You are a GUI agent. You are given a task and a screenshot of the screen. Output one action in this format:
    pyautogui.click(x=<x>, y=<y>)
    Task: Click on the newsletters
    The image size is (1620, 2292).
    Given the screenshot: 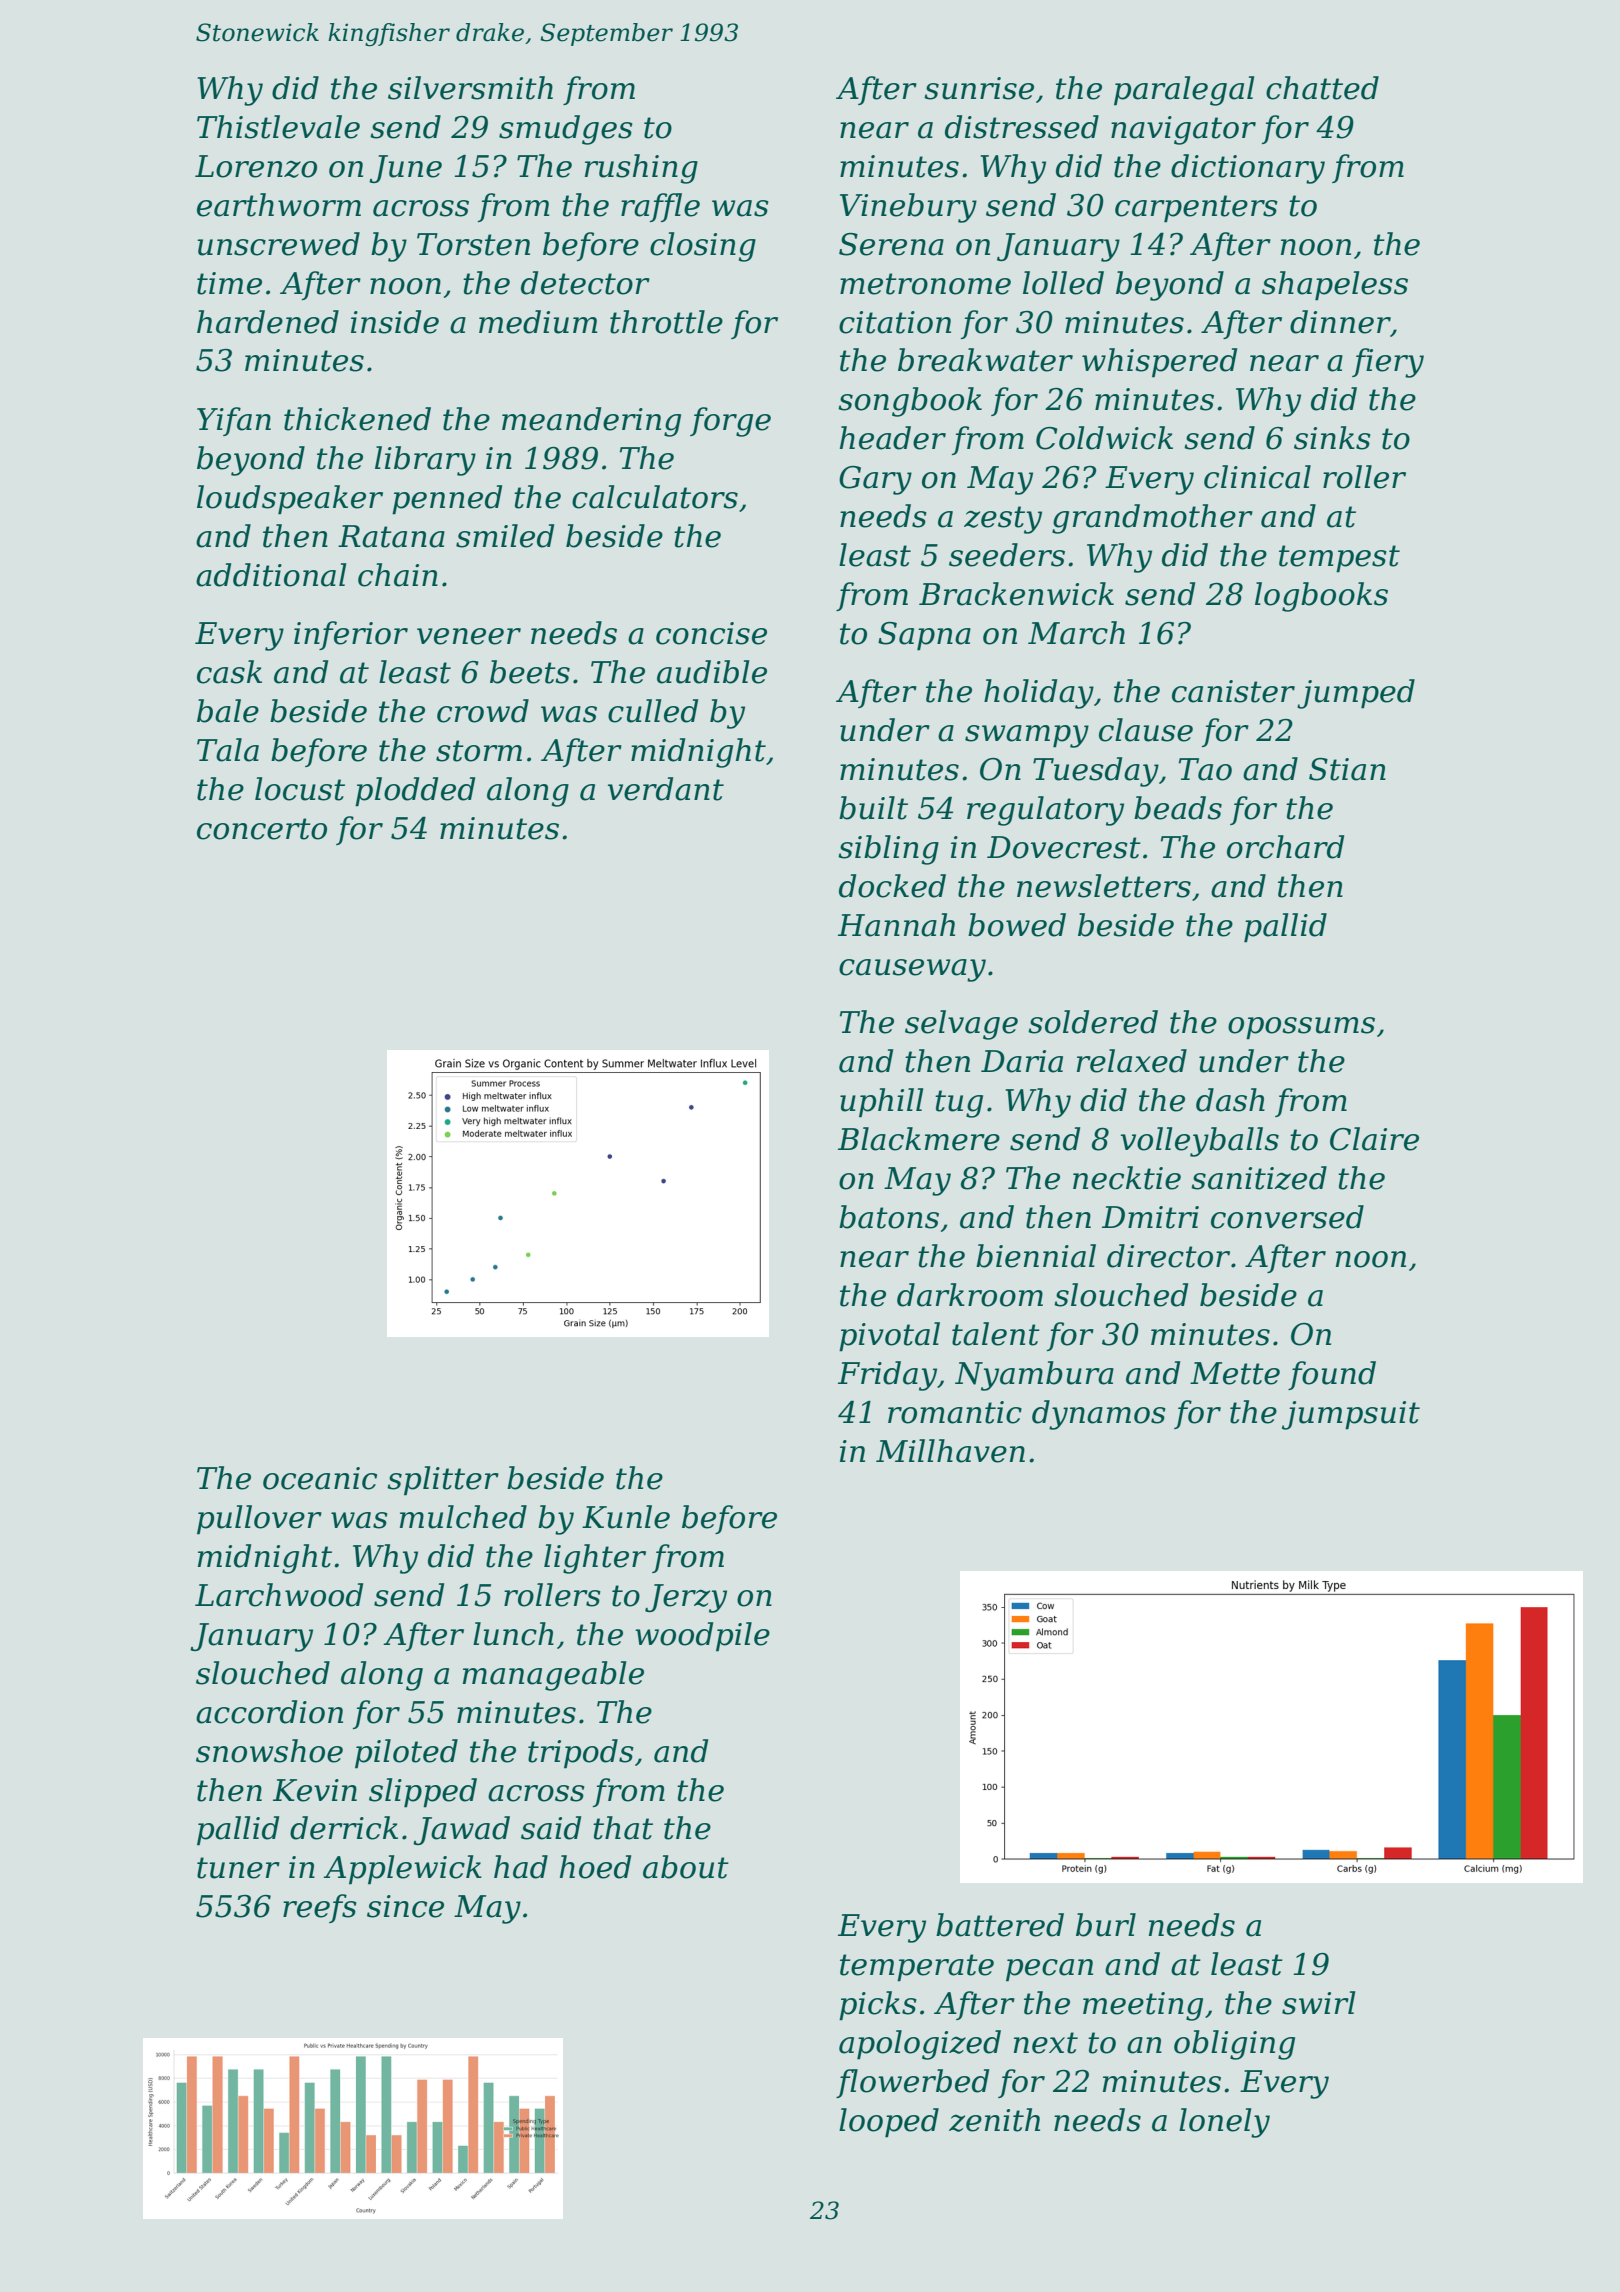 What is the action you would take?
    pyautogui.click(x=1104, y=886)
